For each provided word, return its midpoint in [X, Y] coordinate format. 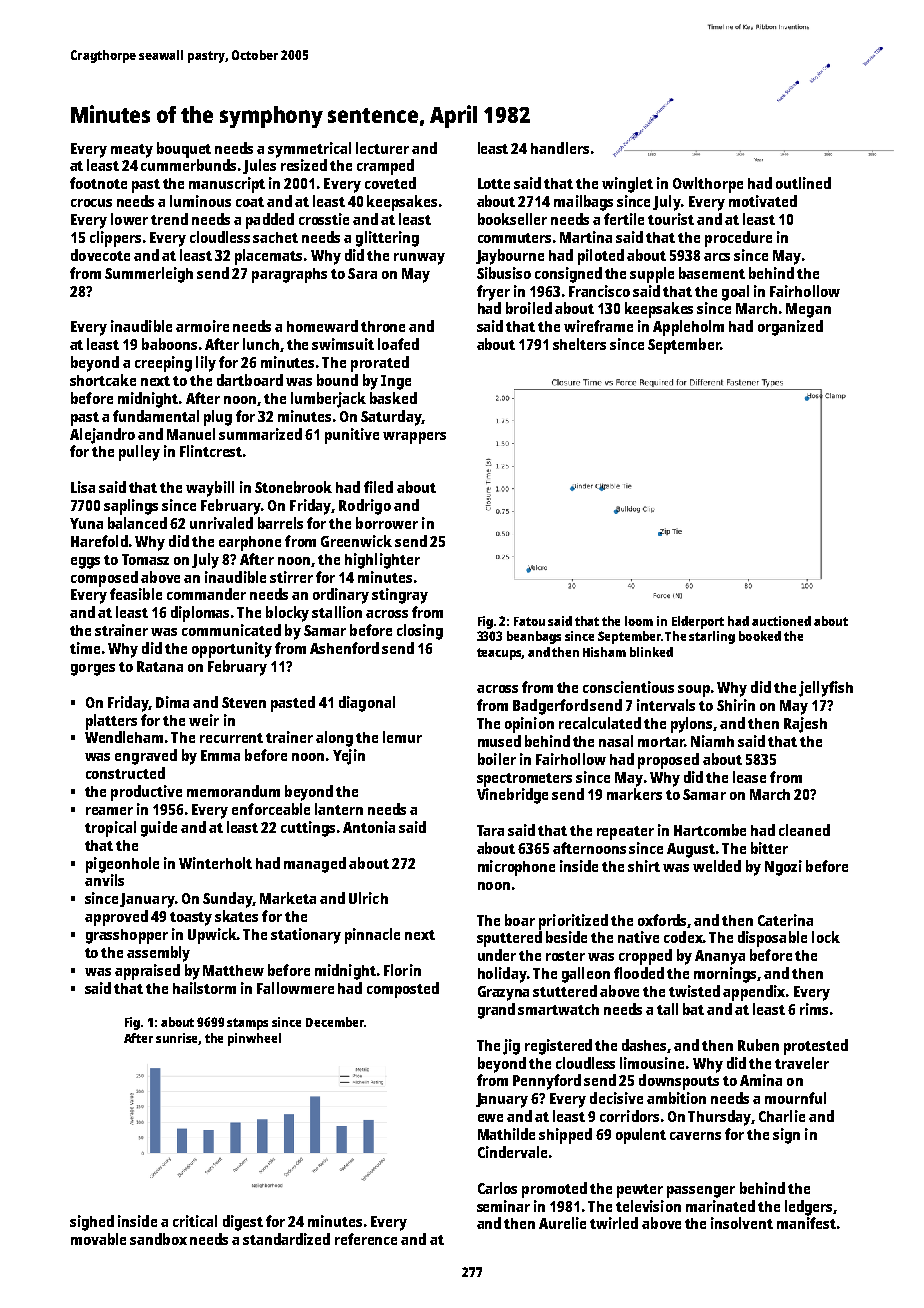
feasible [136, 594]
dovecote [100, 255]
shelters [579, 344]
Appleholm [688, 328]
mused [499, 741]
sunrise [177, 1039]
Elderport [698, 622]
